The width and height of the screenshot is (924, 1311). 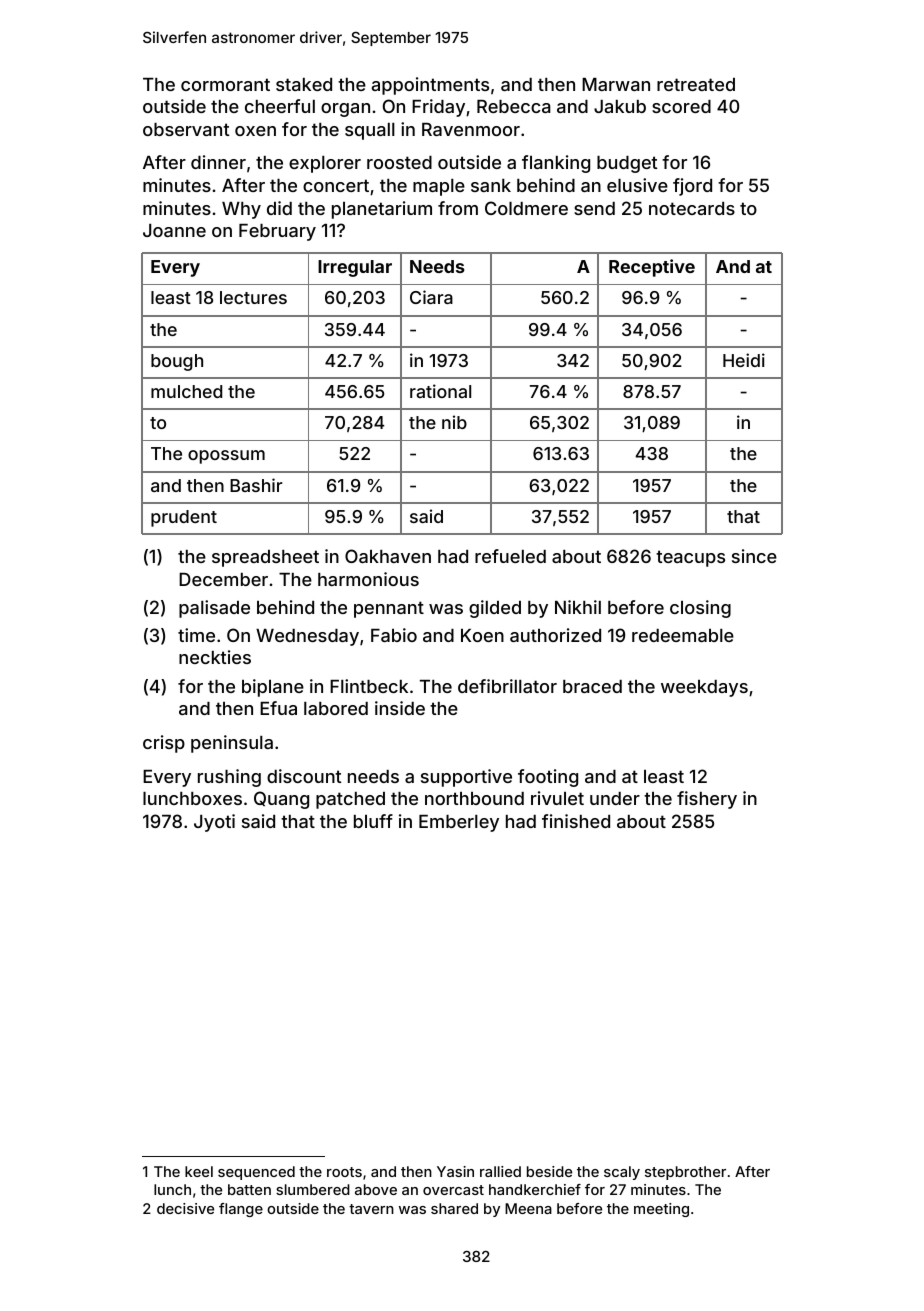 What do you see at coordinates (186, 391) in the screenshot?
I see `mulched` at bounding box center [186, 391].
